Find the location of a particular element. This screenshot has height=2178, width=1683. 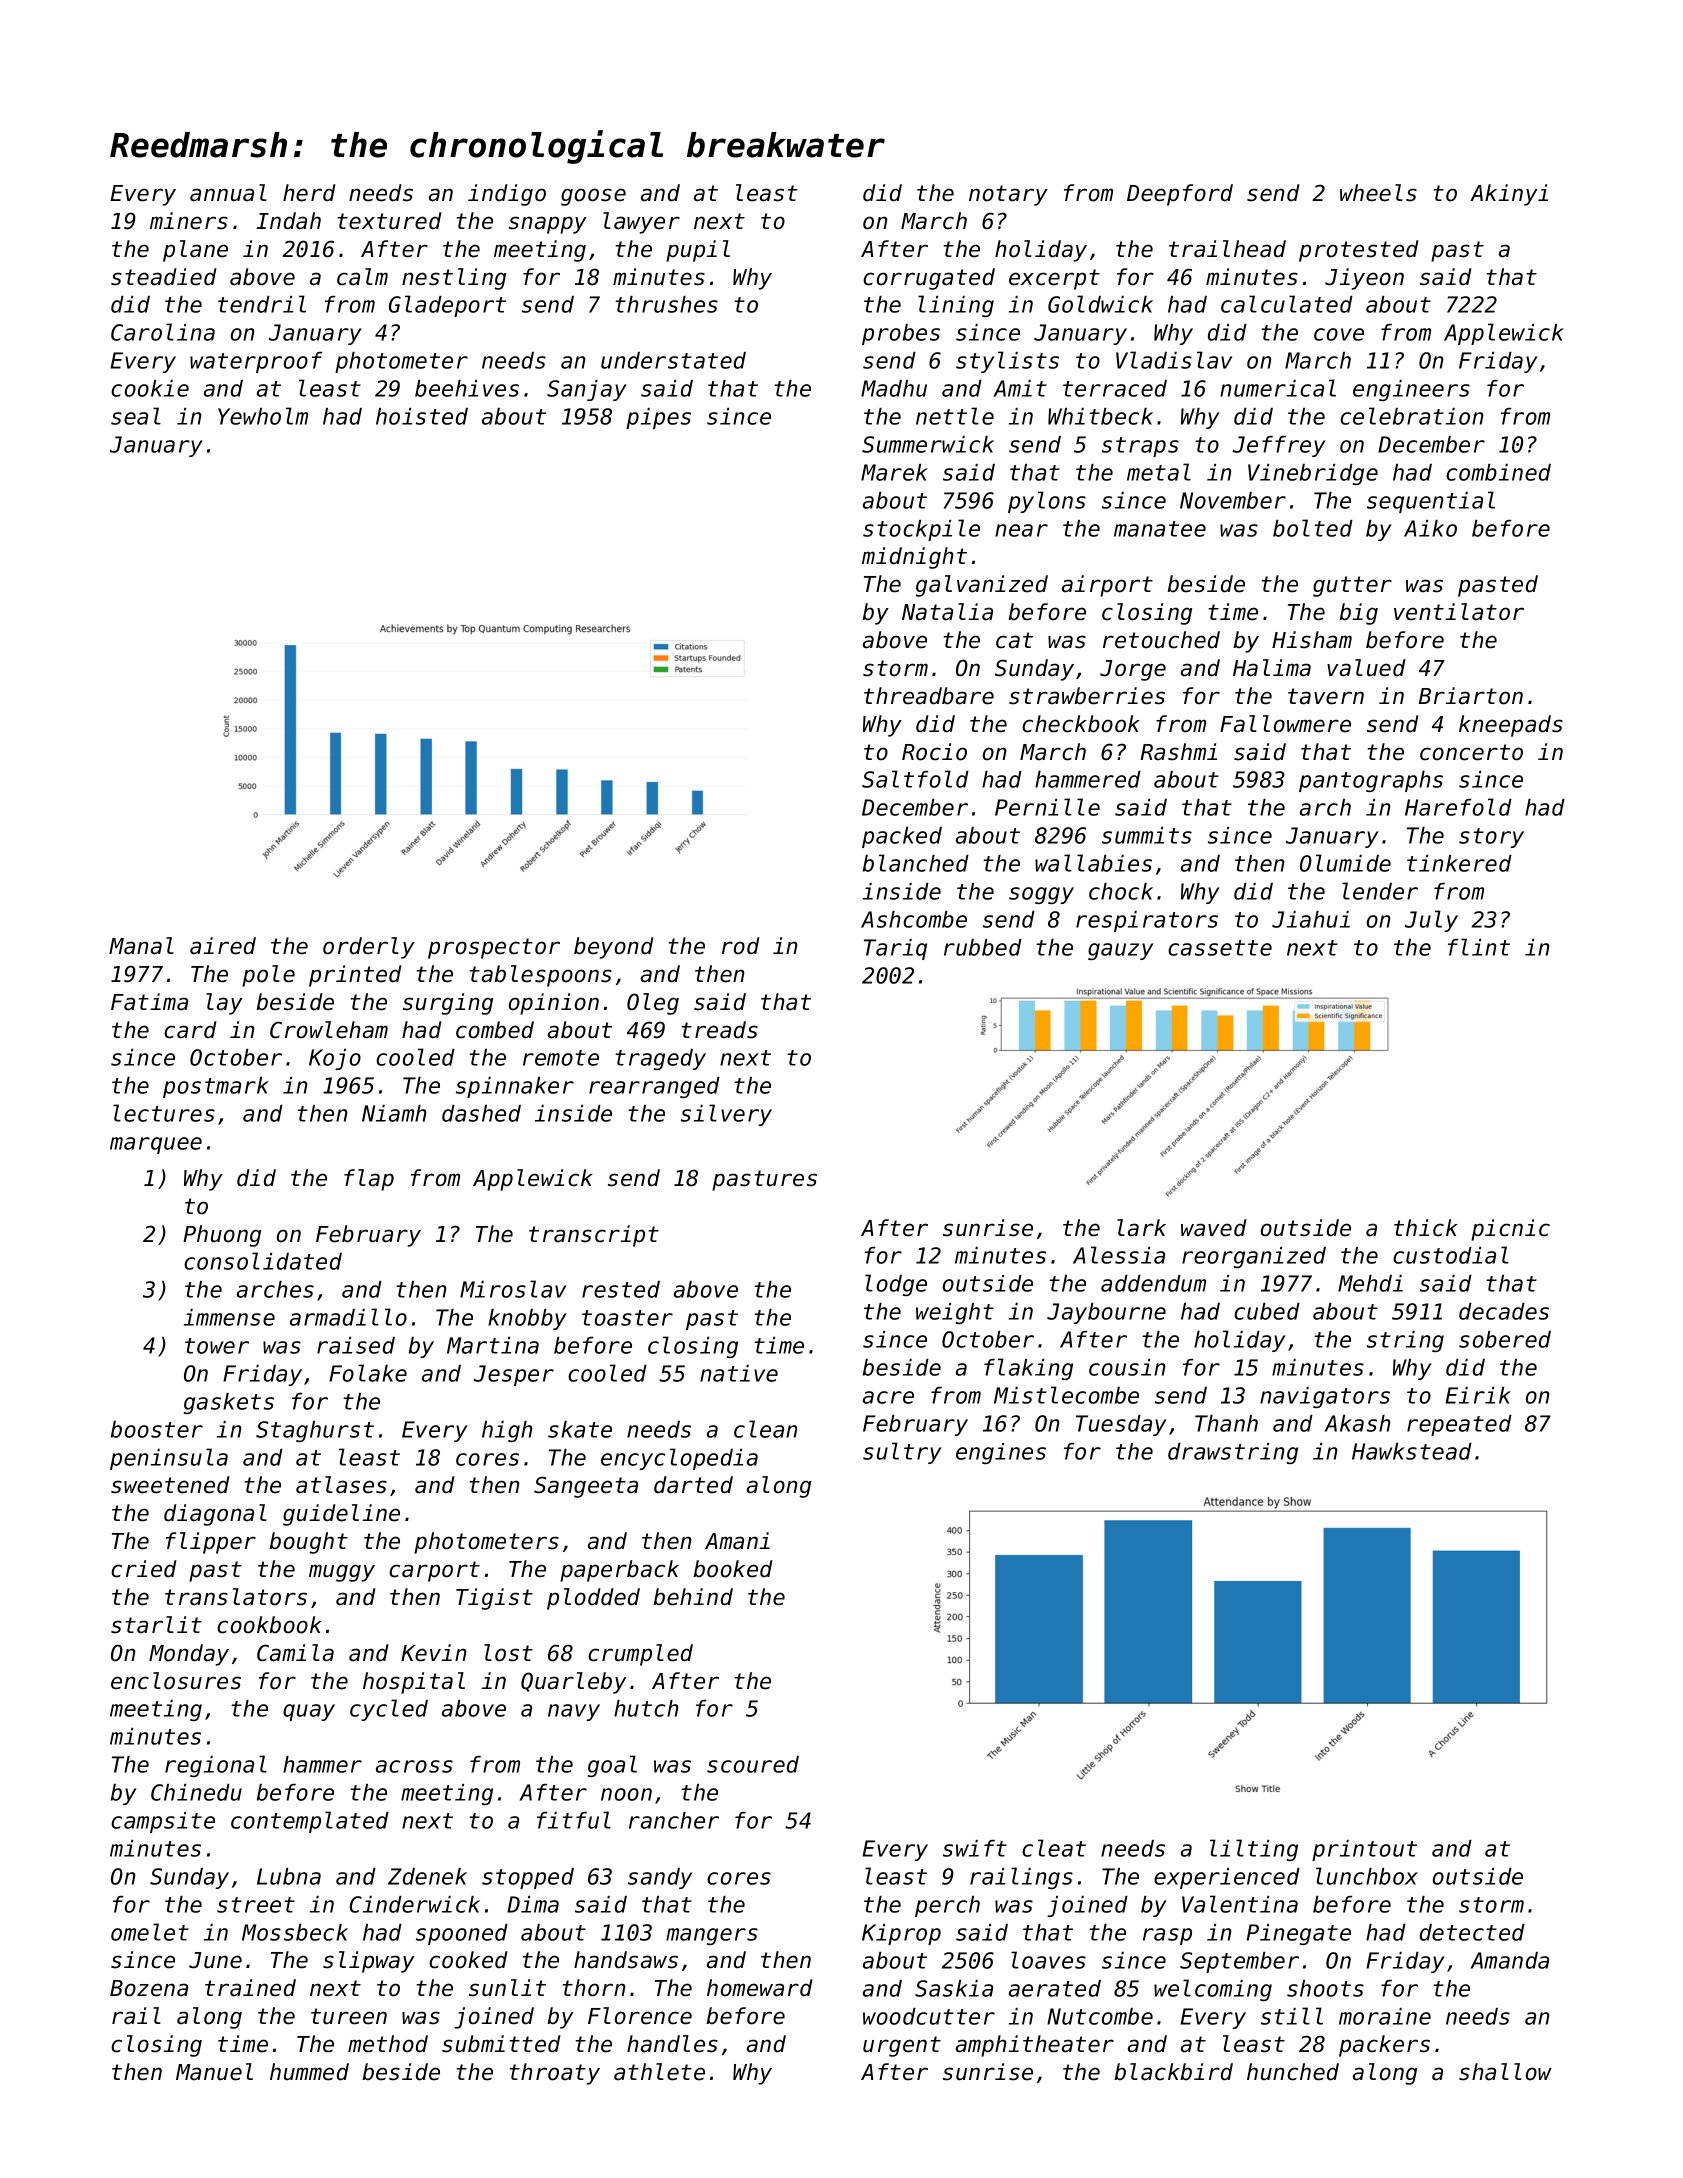

hoisted is located at coordinates (422, 416).
